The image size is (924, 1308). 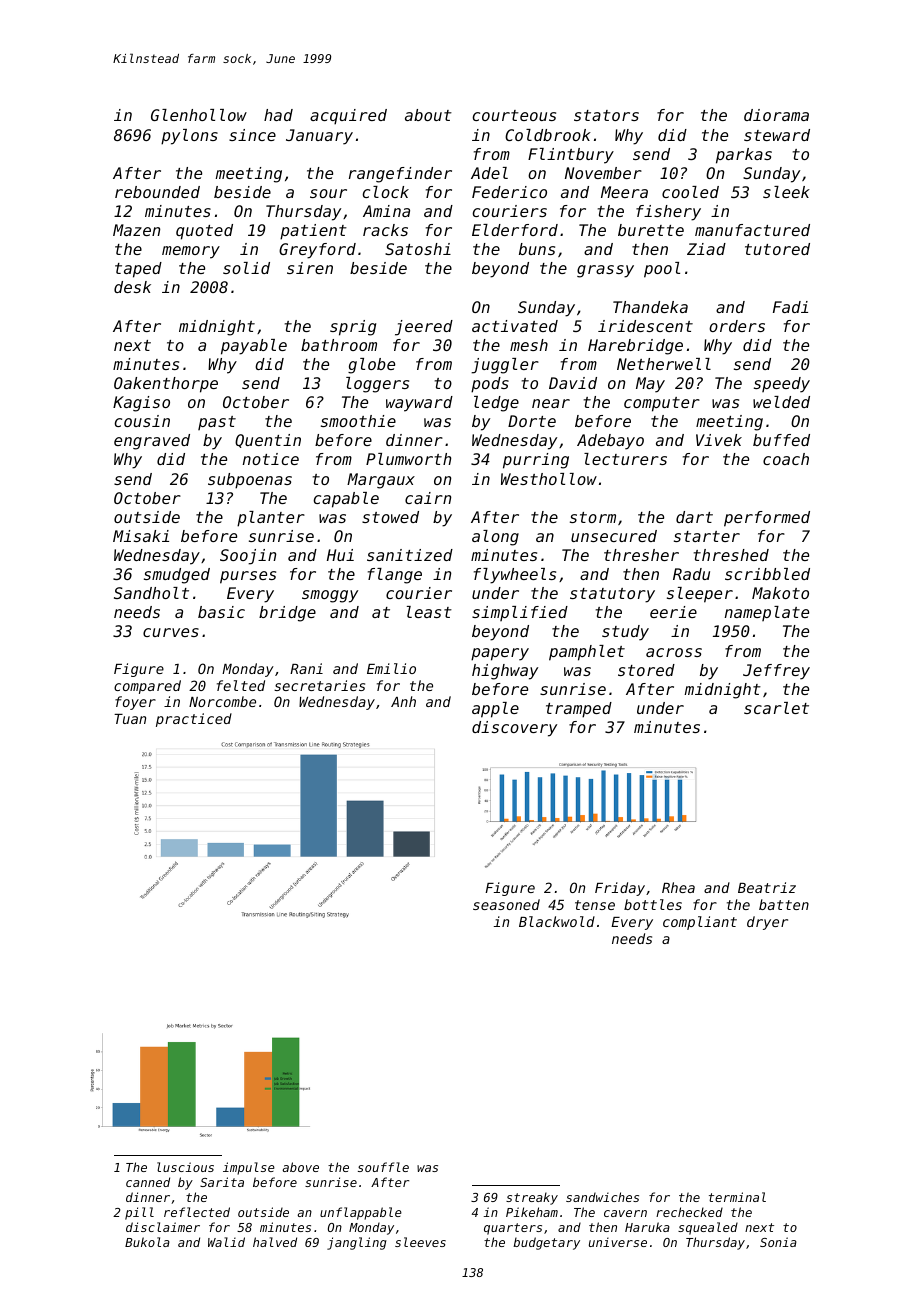 What do you see at coordinates (784, 904) in the document?
I see `batten` at bounding box center [784, 904].
